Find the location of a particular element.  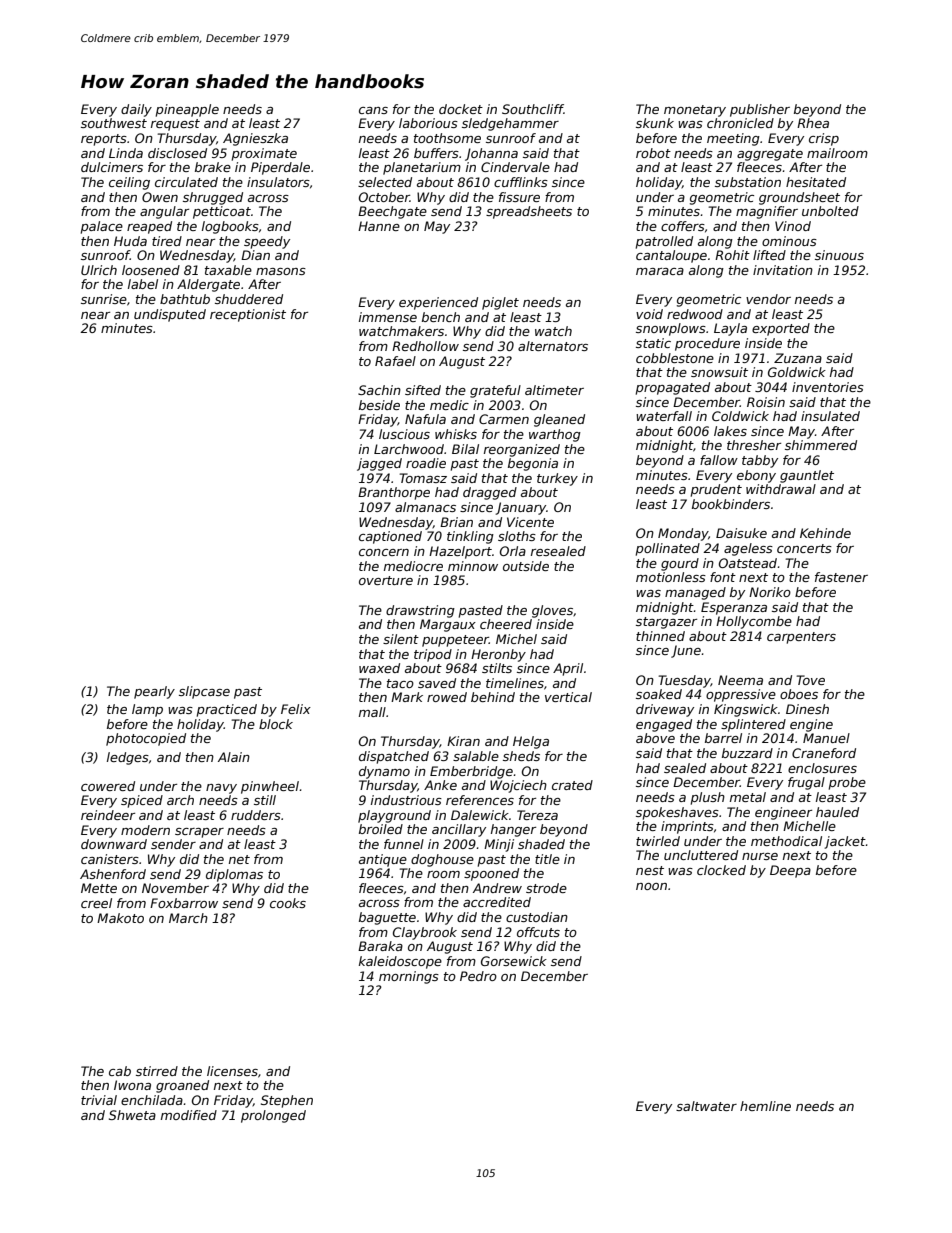

Coldwick is located at coordinates (740, 416).
